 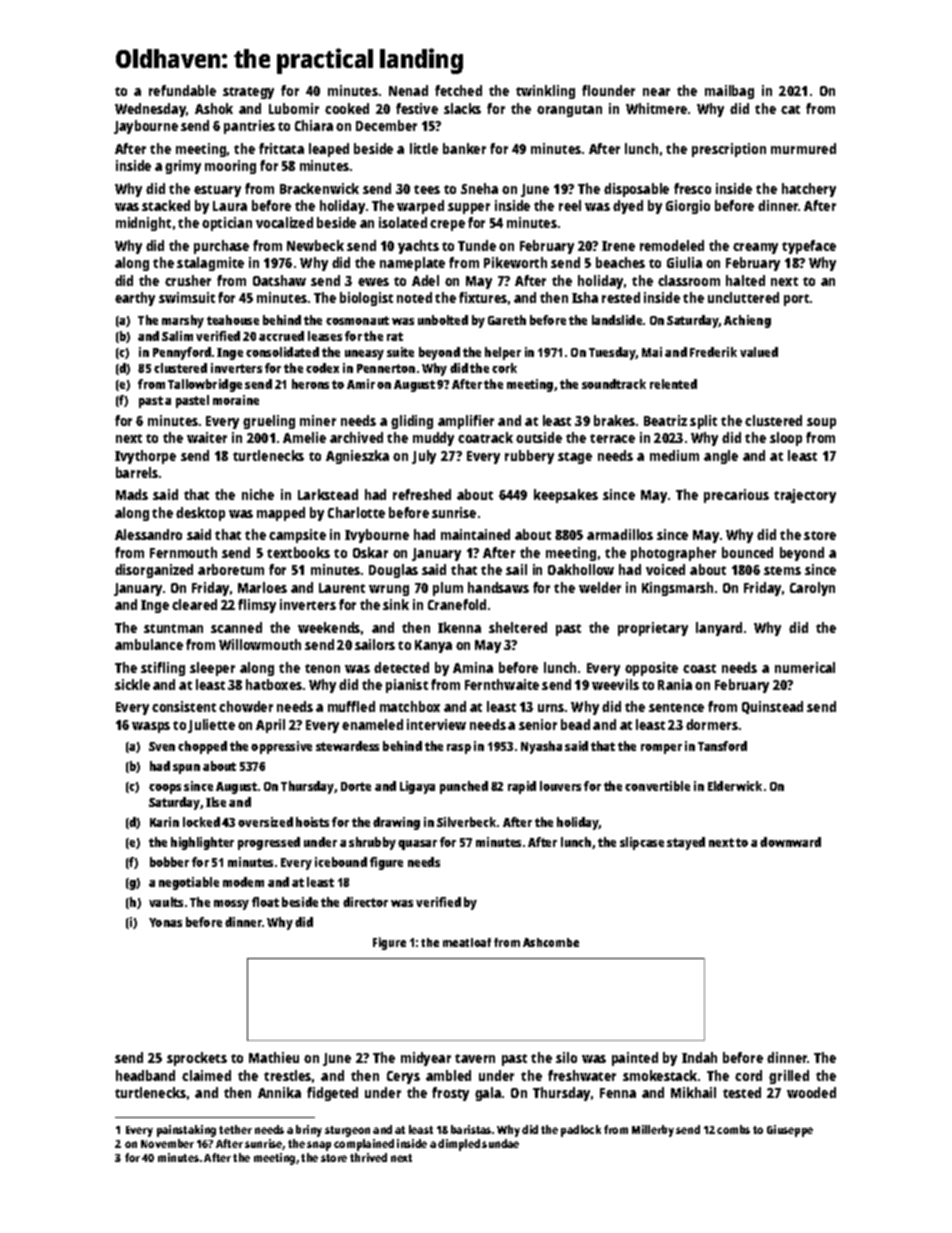 What do you see at coordinates (475, 1058) in the screenshot?
I see `tavern` at bounding box center [475, 1058].
